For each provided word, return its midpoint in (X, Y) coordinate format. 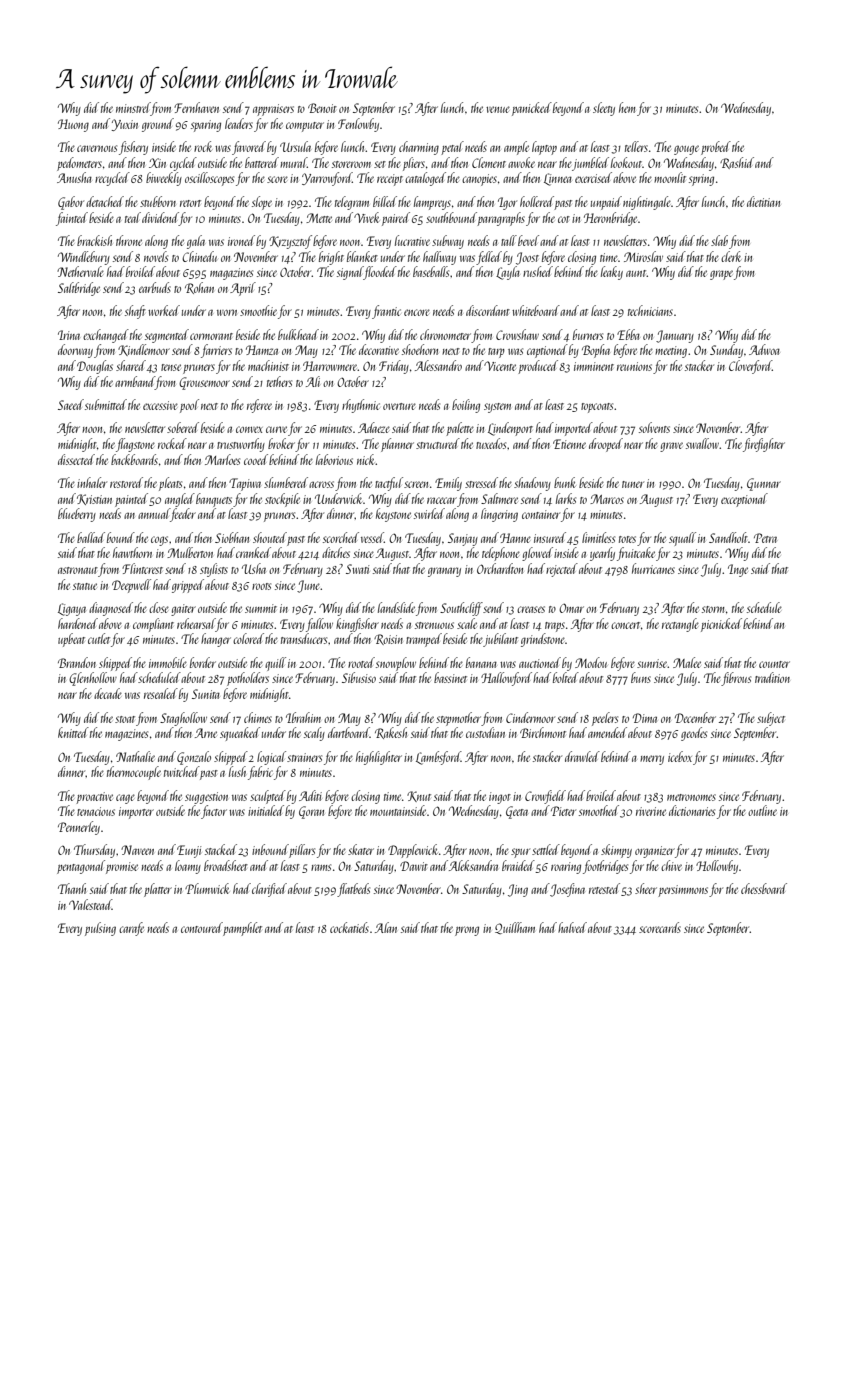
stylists (214, 570)
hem (627, 107)
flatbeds (353, 890)
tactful (389, 484)
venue (498, 109)
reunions (634, 366)
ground (158, 125)
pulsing (100, 929)
